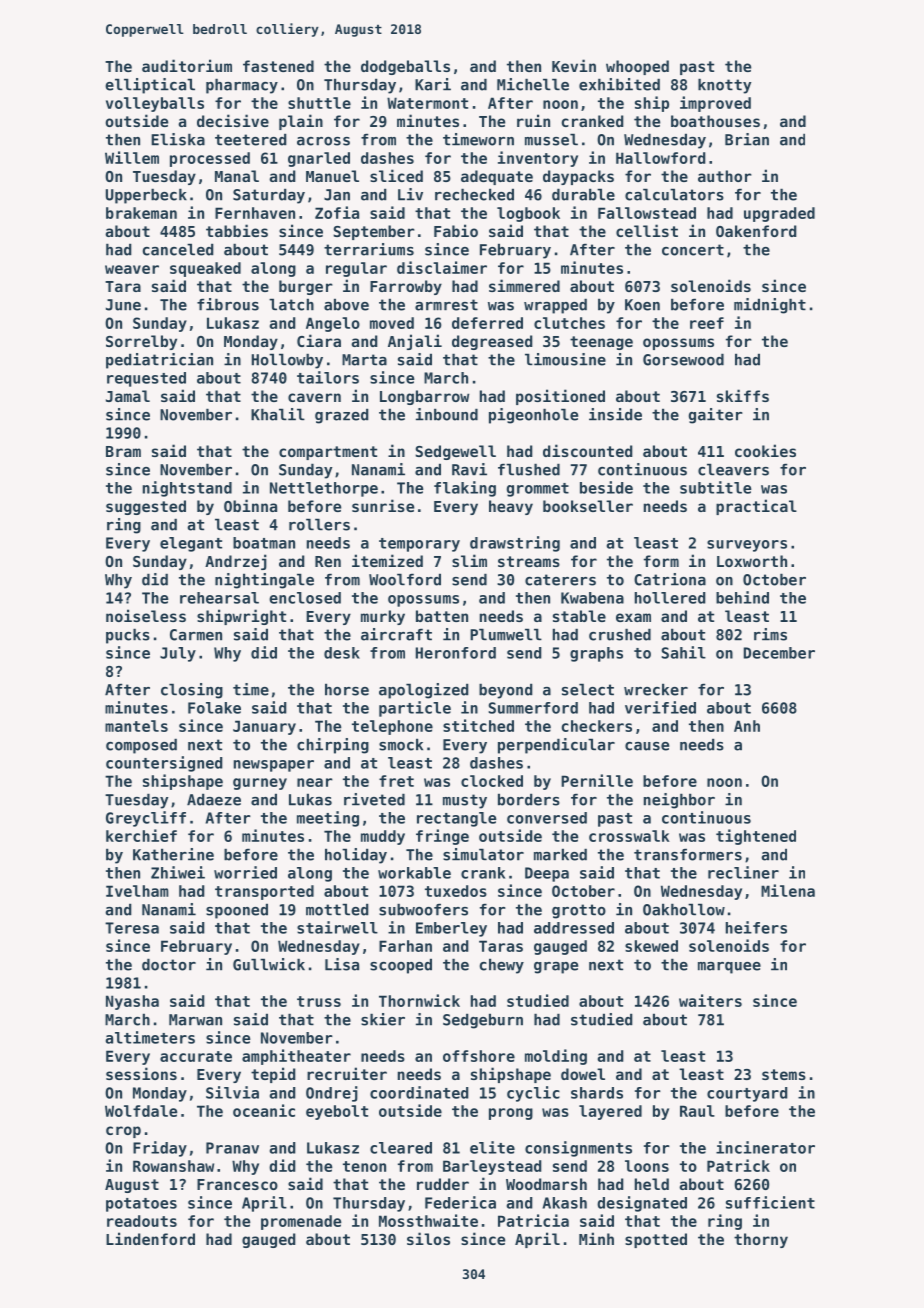  What do you see at coordinates (337, 927) in the image?
I see `stairwell` at bounding box center [337, 927].
